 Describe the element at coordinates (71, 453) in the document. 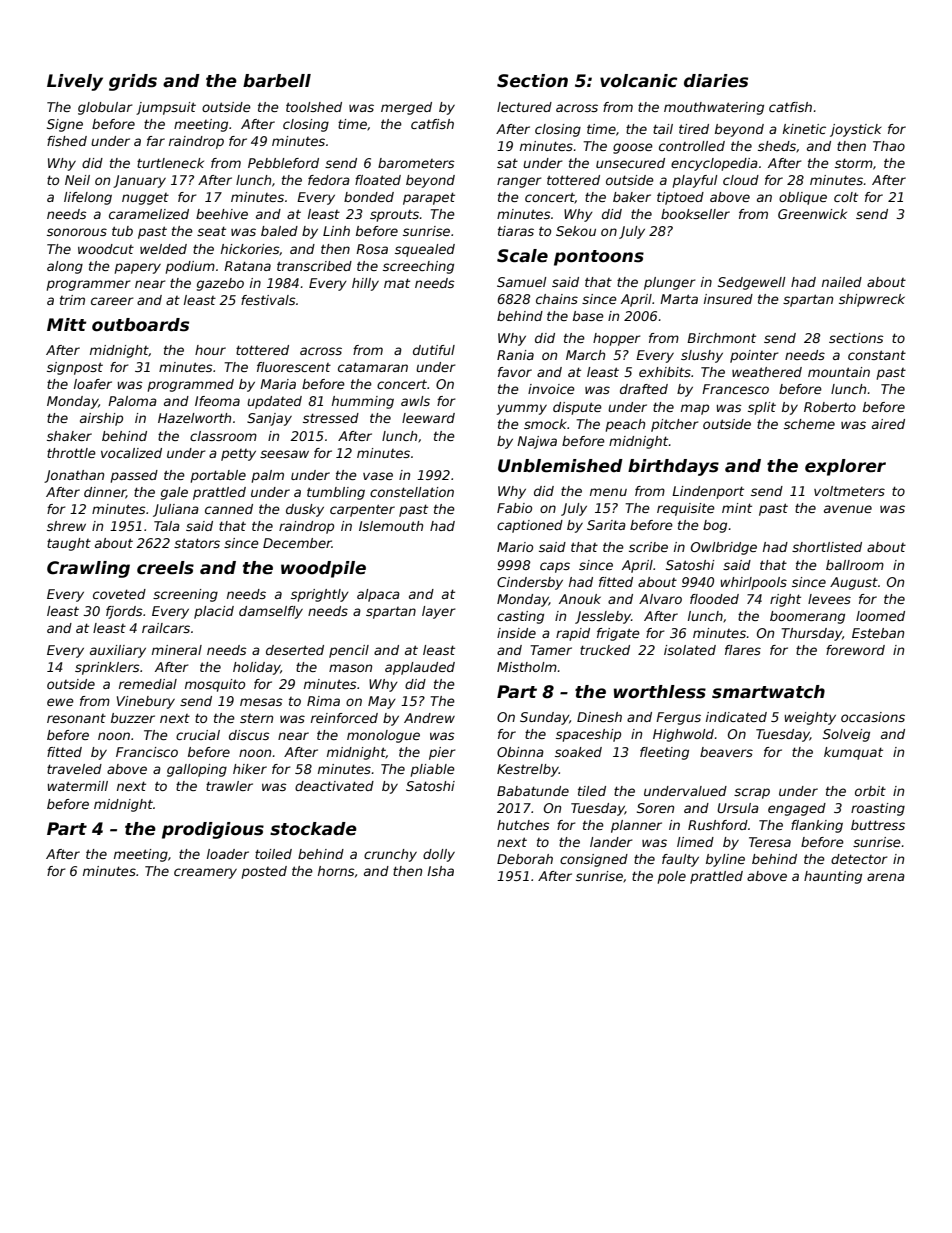

I see `throttle` at that location.
